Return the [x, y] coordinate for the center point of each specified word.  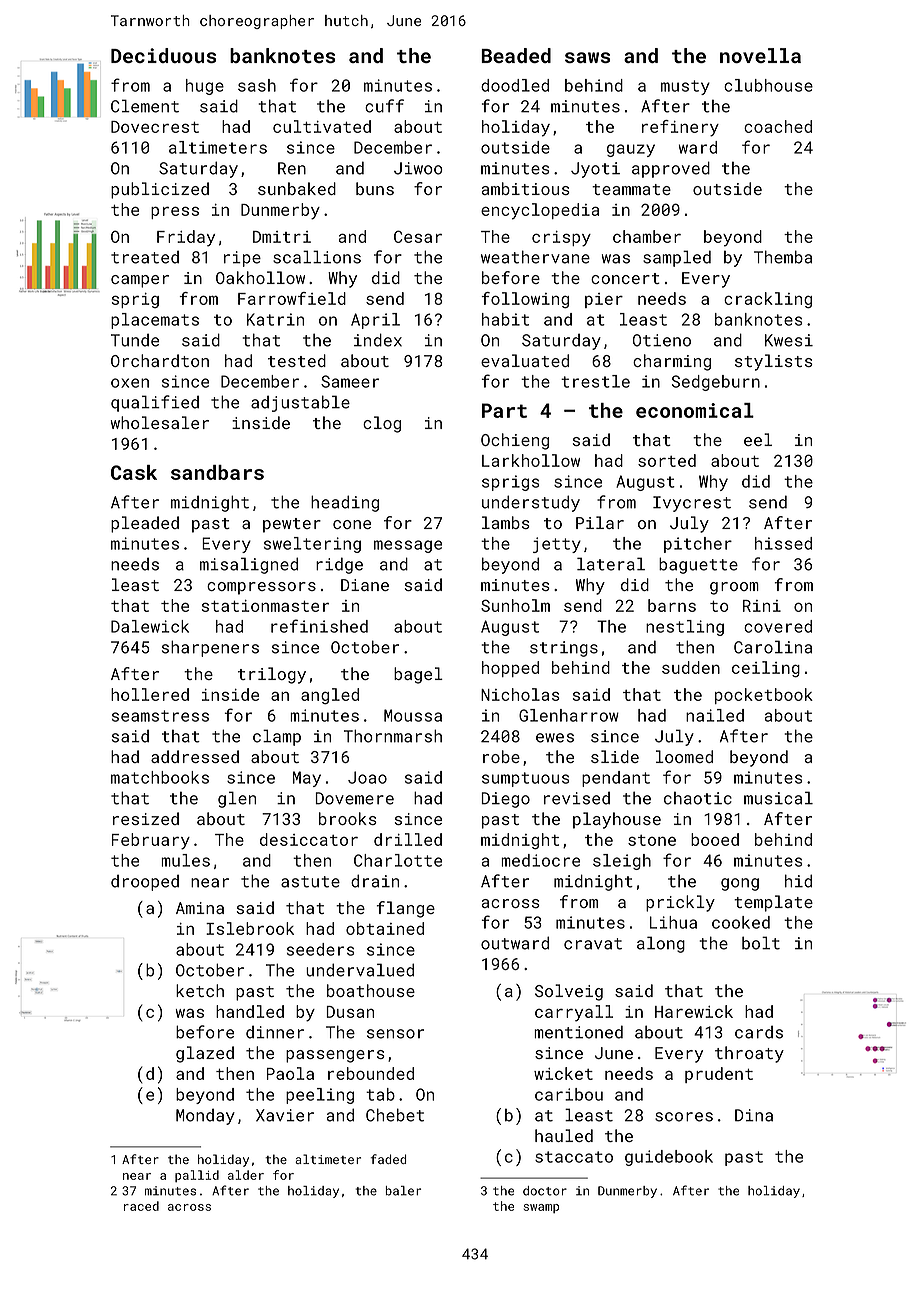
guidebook [669, 1158]
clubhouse [768, 85]
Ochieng [515, 441]
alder [246, 1175]
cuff [384, 106]
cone [352, 524]
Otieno [662, 340]
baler [403, 1191]
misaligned [249, 565]
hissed [783, 543]
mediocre [540, 860]
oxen [130, 383]
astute [310, 882]
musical [778, 798]
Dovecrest [155, 127]
